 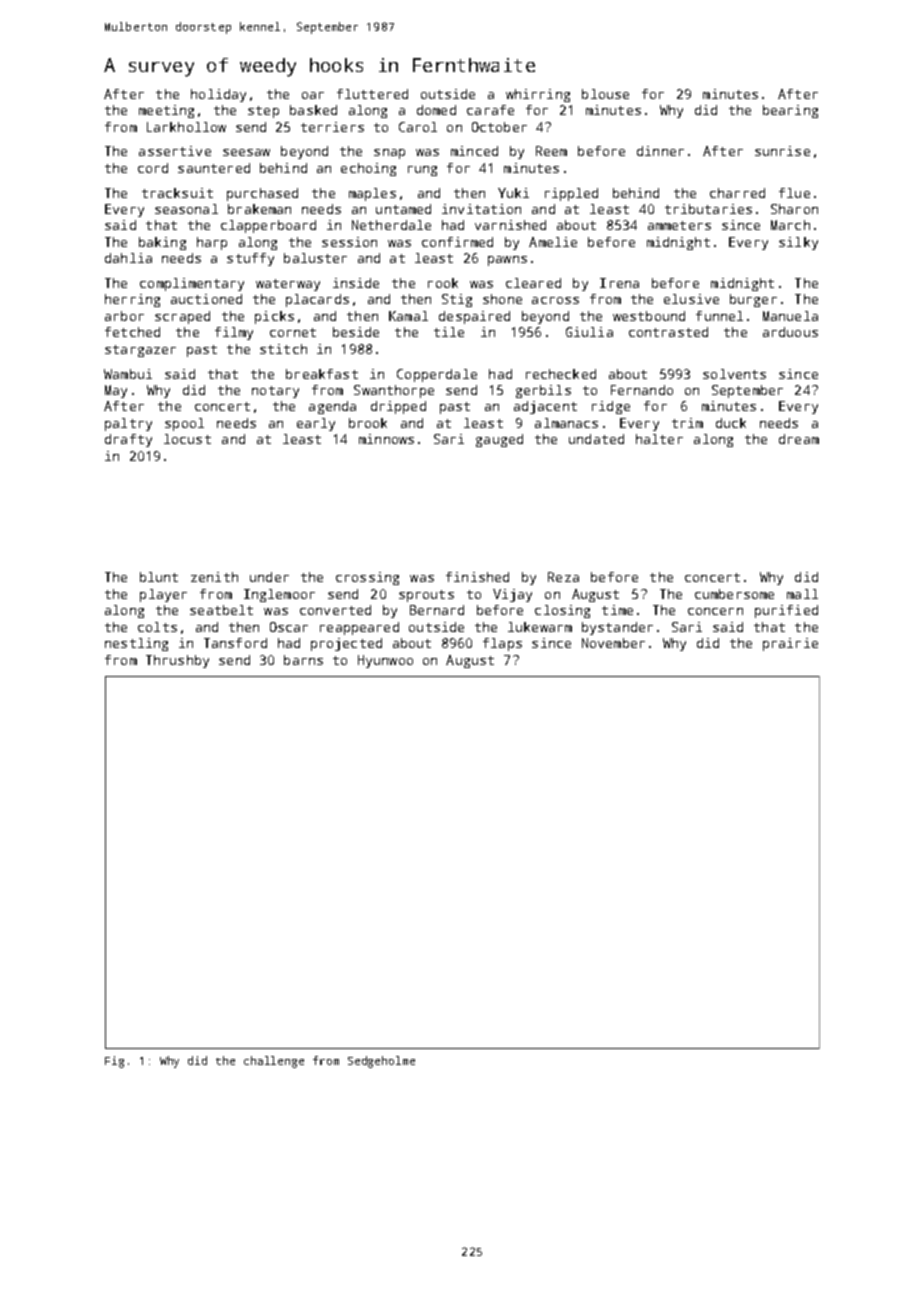 What do you see at coordinates (186, 127) in the screenshot?
I see `Larkhollow` at bounding box center [186, 127].
